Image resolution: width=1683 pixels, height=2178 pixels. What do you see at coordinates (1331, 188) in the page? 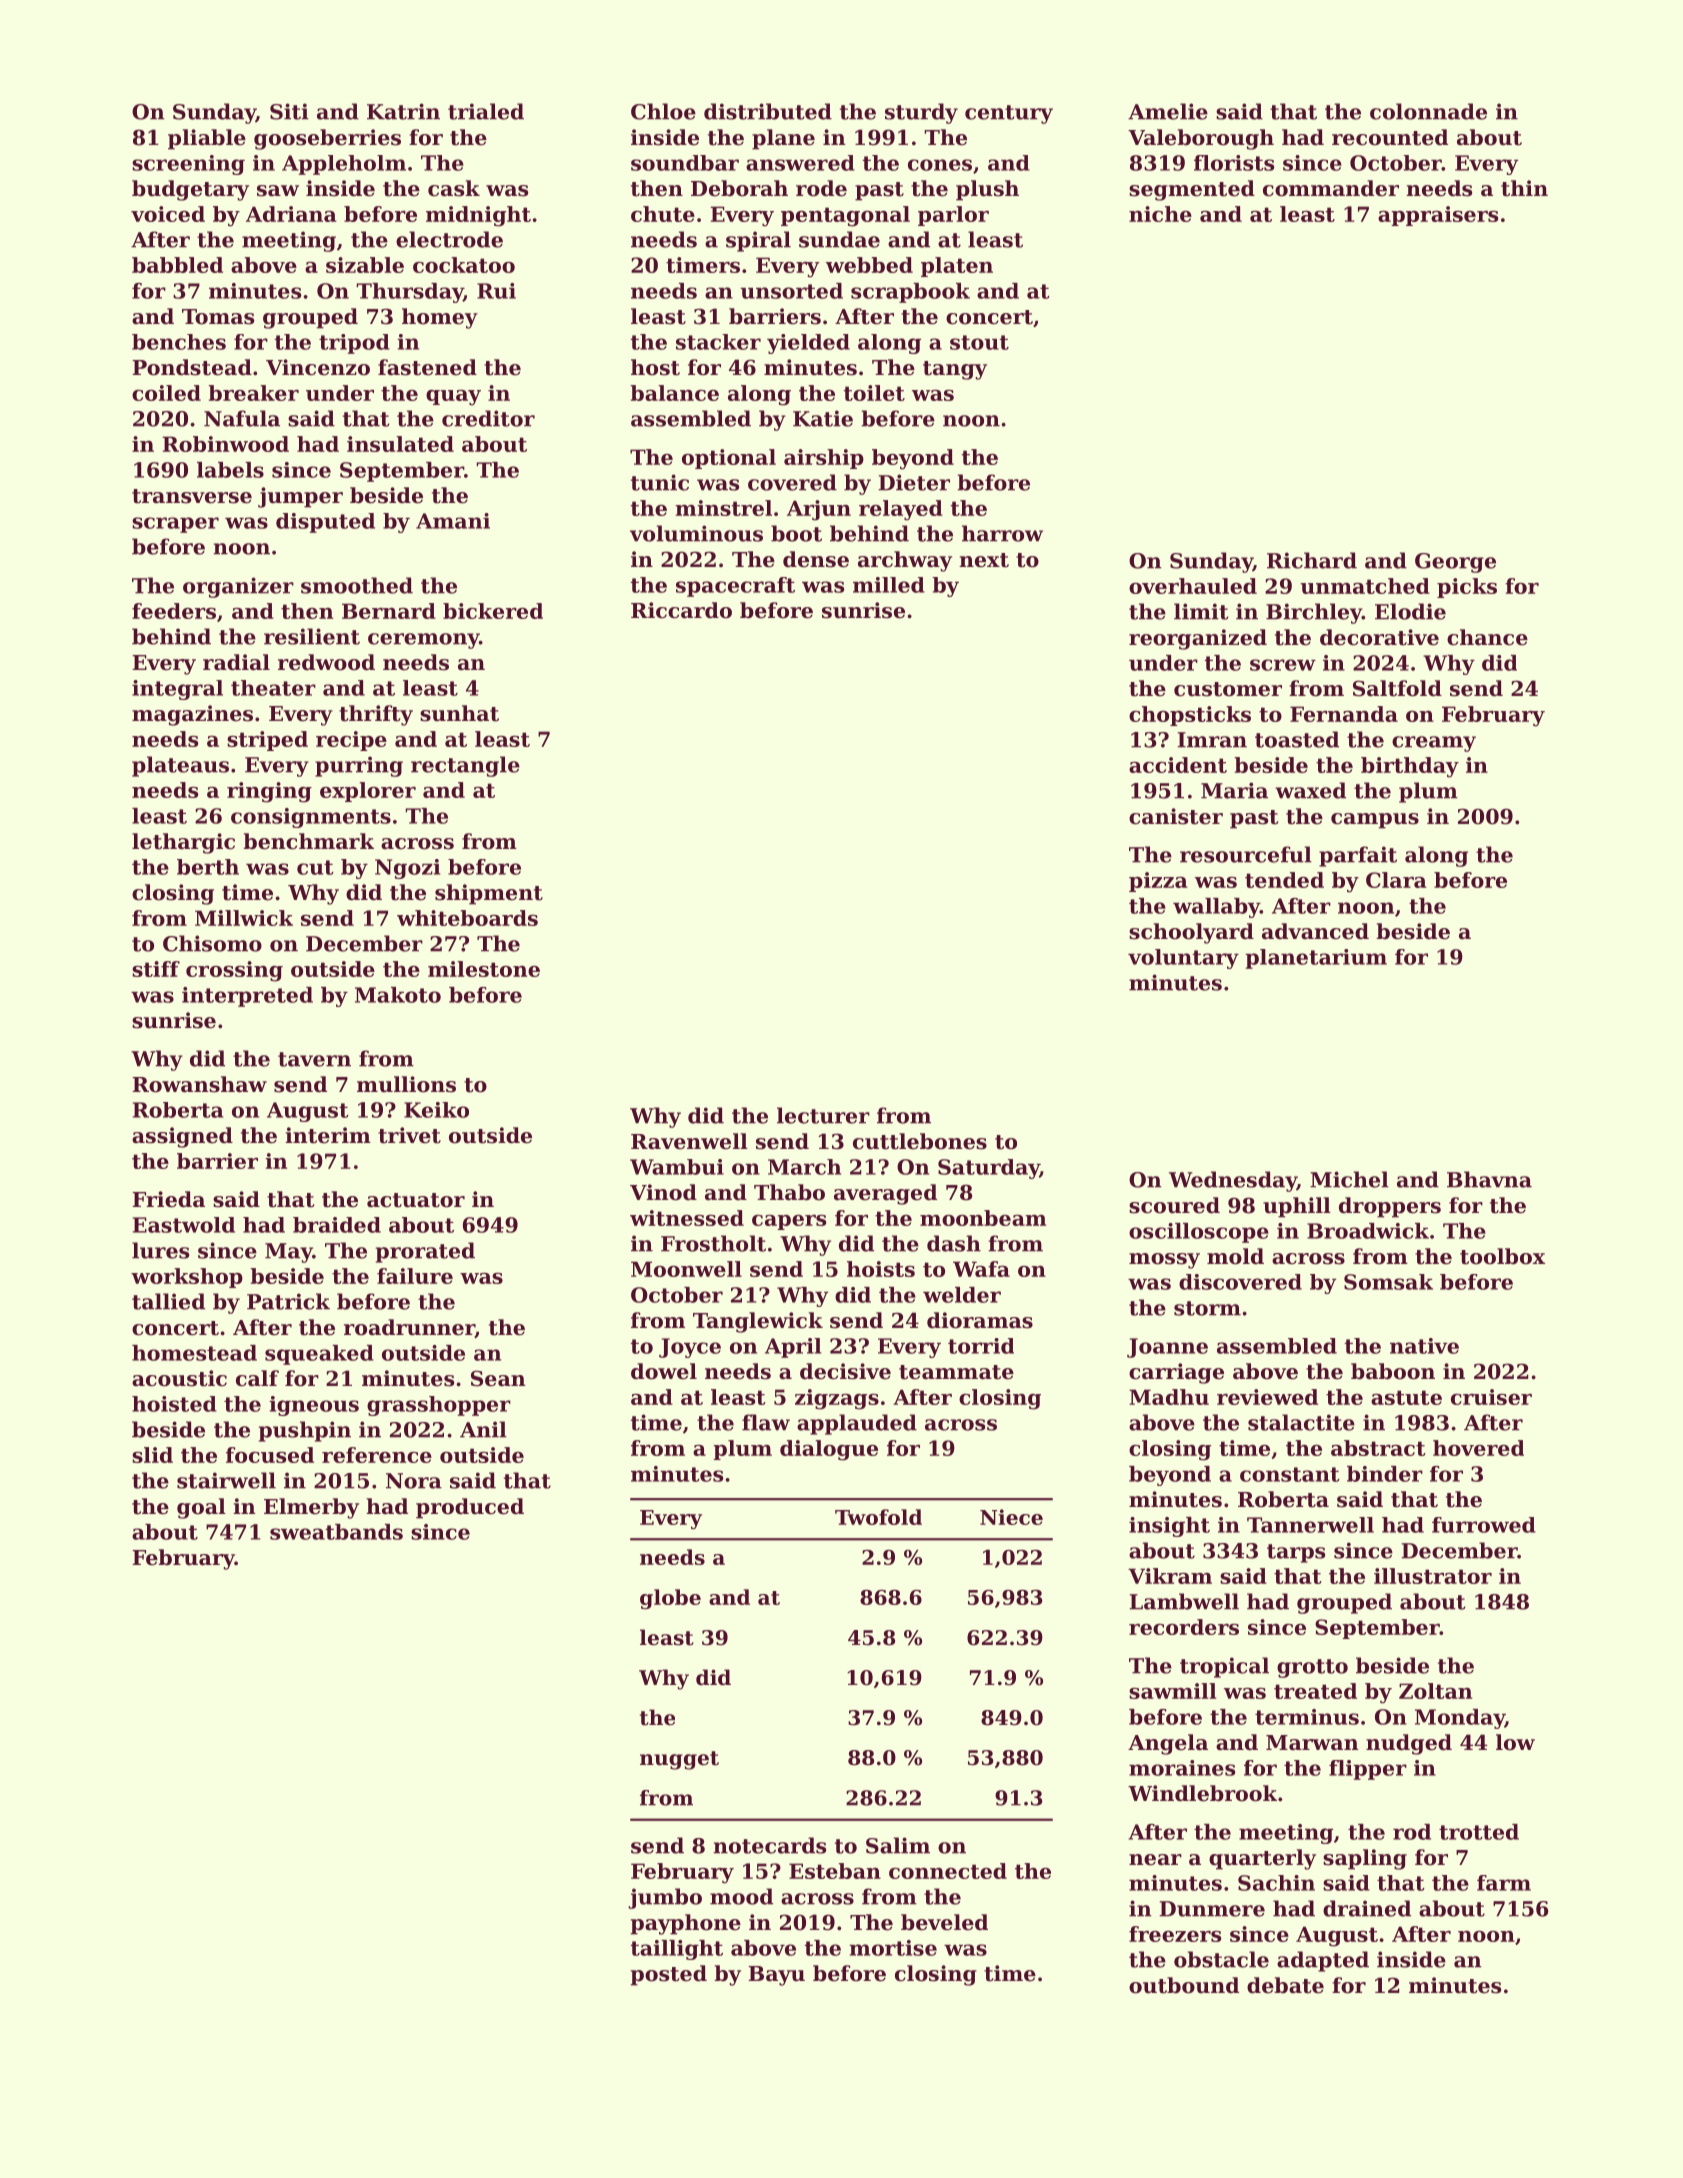
I see `commander` at bounding box center [1331, 188].
